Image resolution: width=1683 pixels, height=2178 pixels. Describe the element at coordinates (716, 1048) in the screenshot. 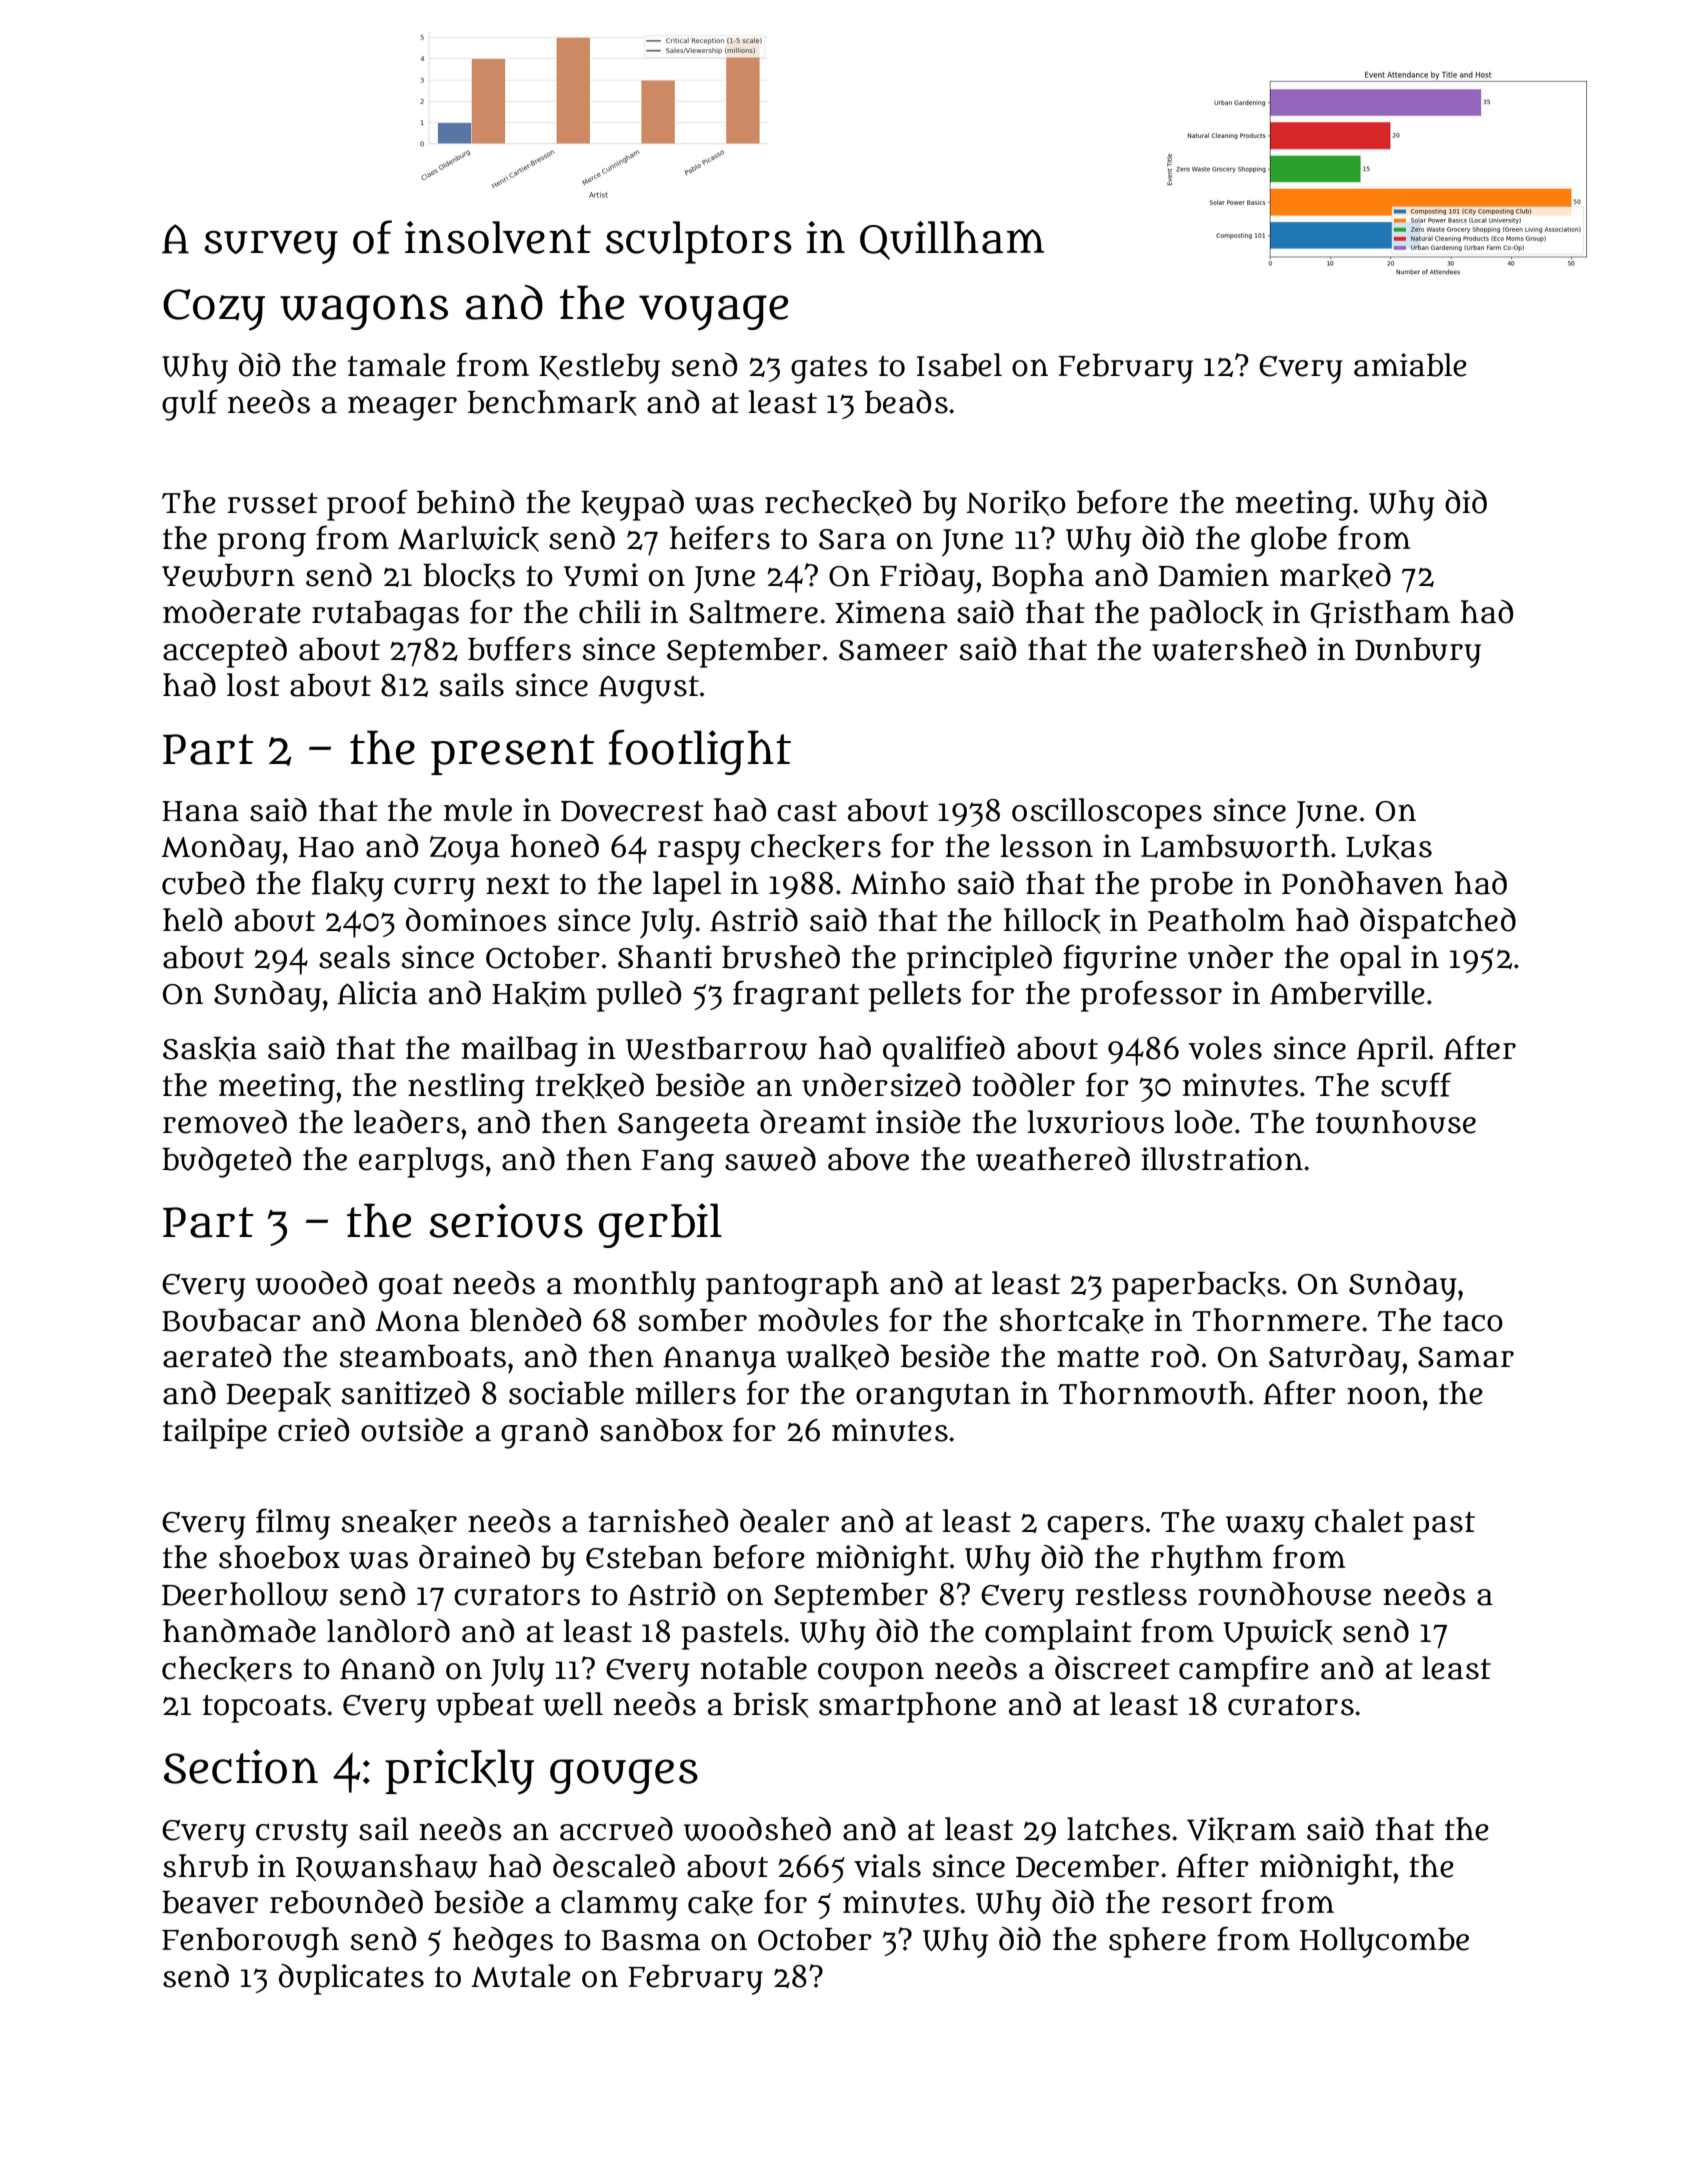

I see `Westbarrow` at that location.
